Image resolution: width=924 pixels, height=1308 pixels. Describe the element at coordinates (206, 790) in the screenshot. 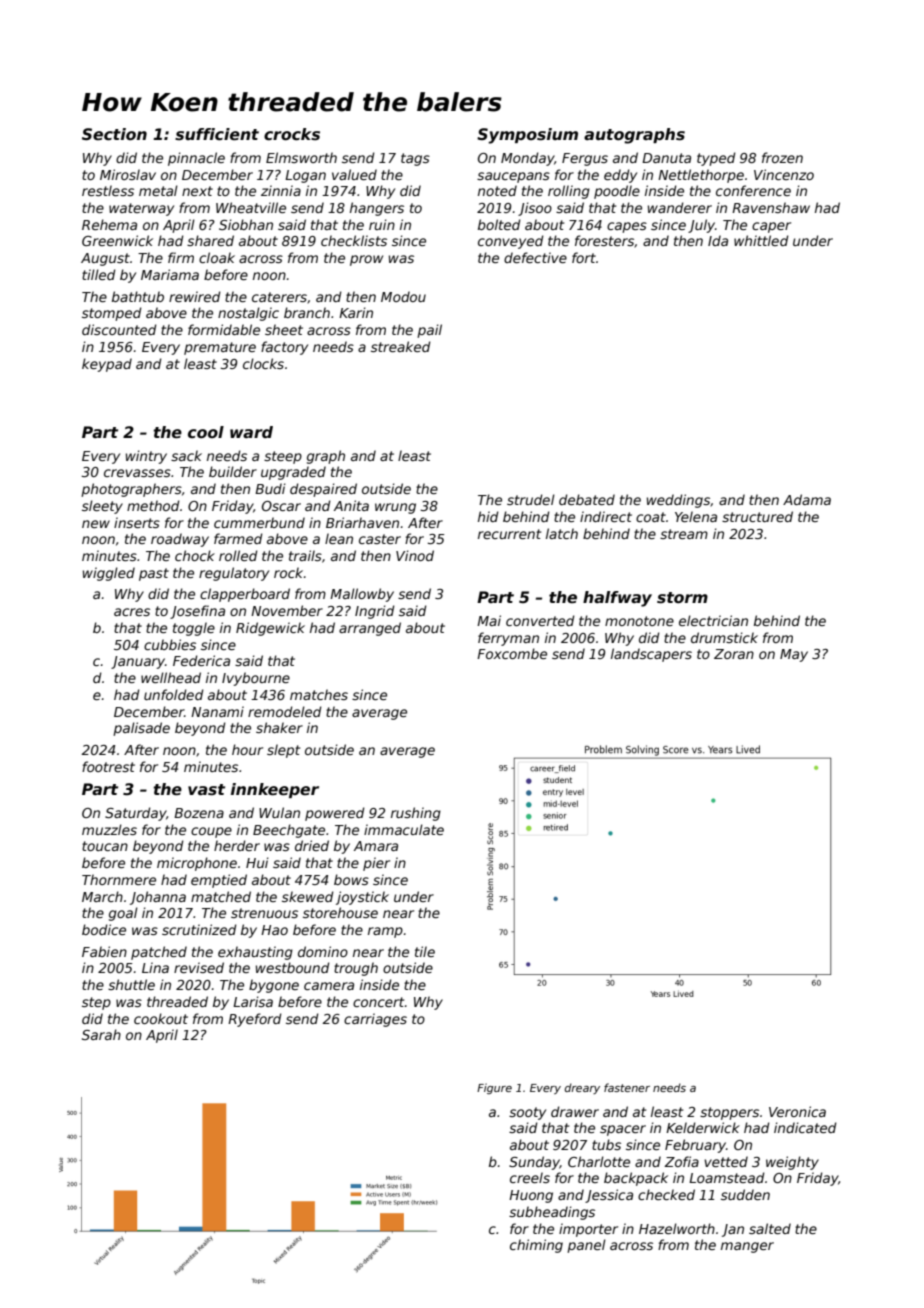

I see `vast` at that location.
